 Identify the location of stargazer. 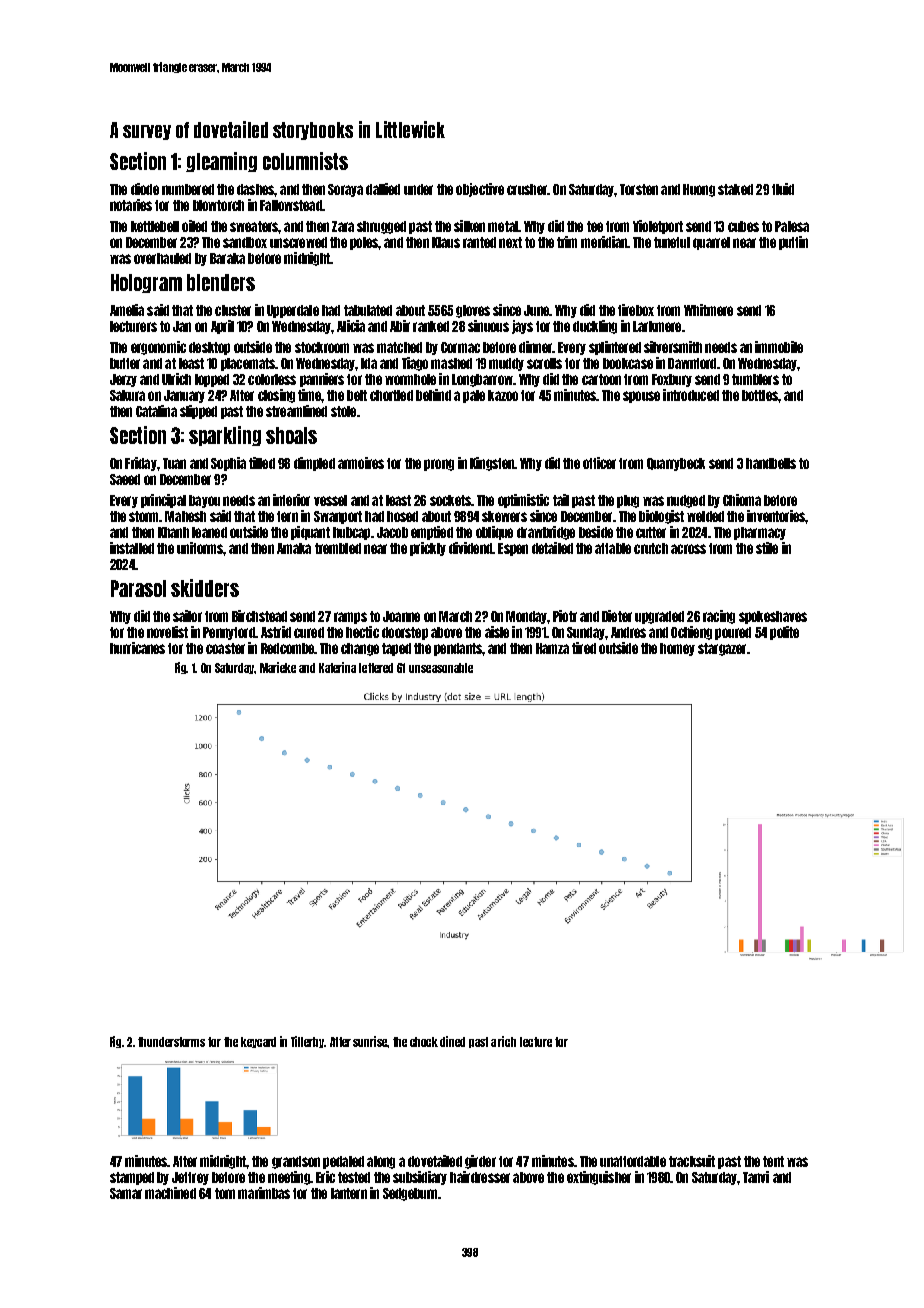
(722, 649).
